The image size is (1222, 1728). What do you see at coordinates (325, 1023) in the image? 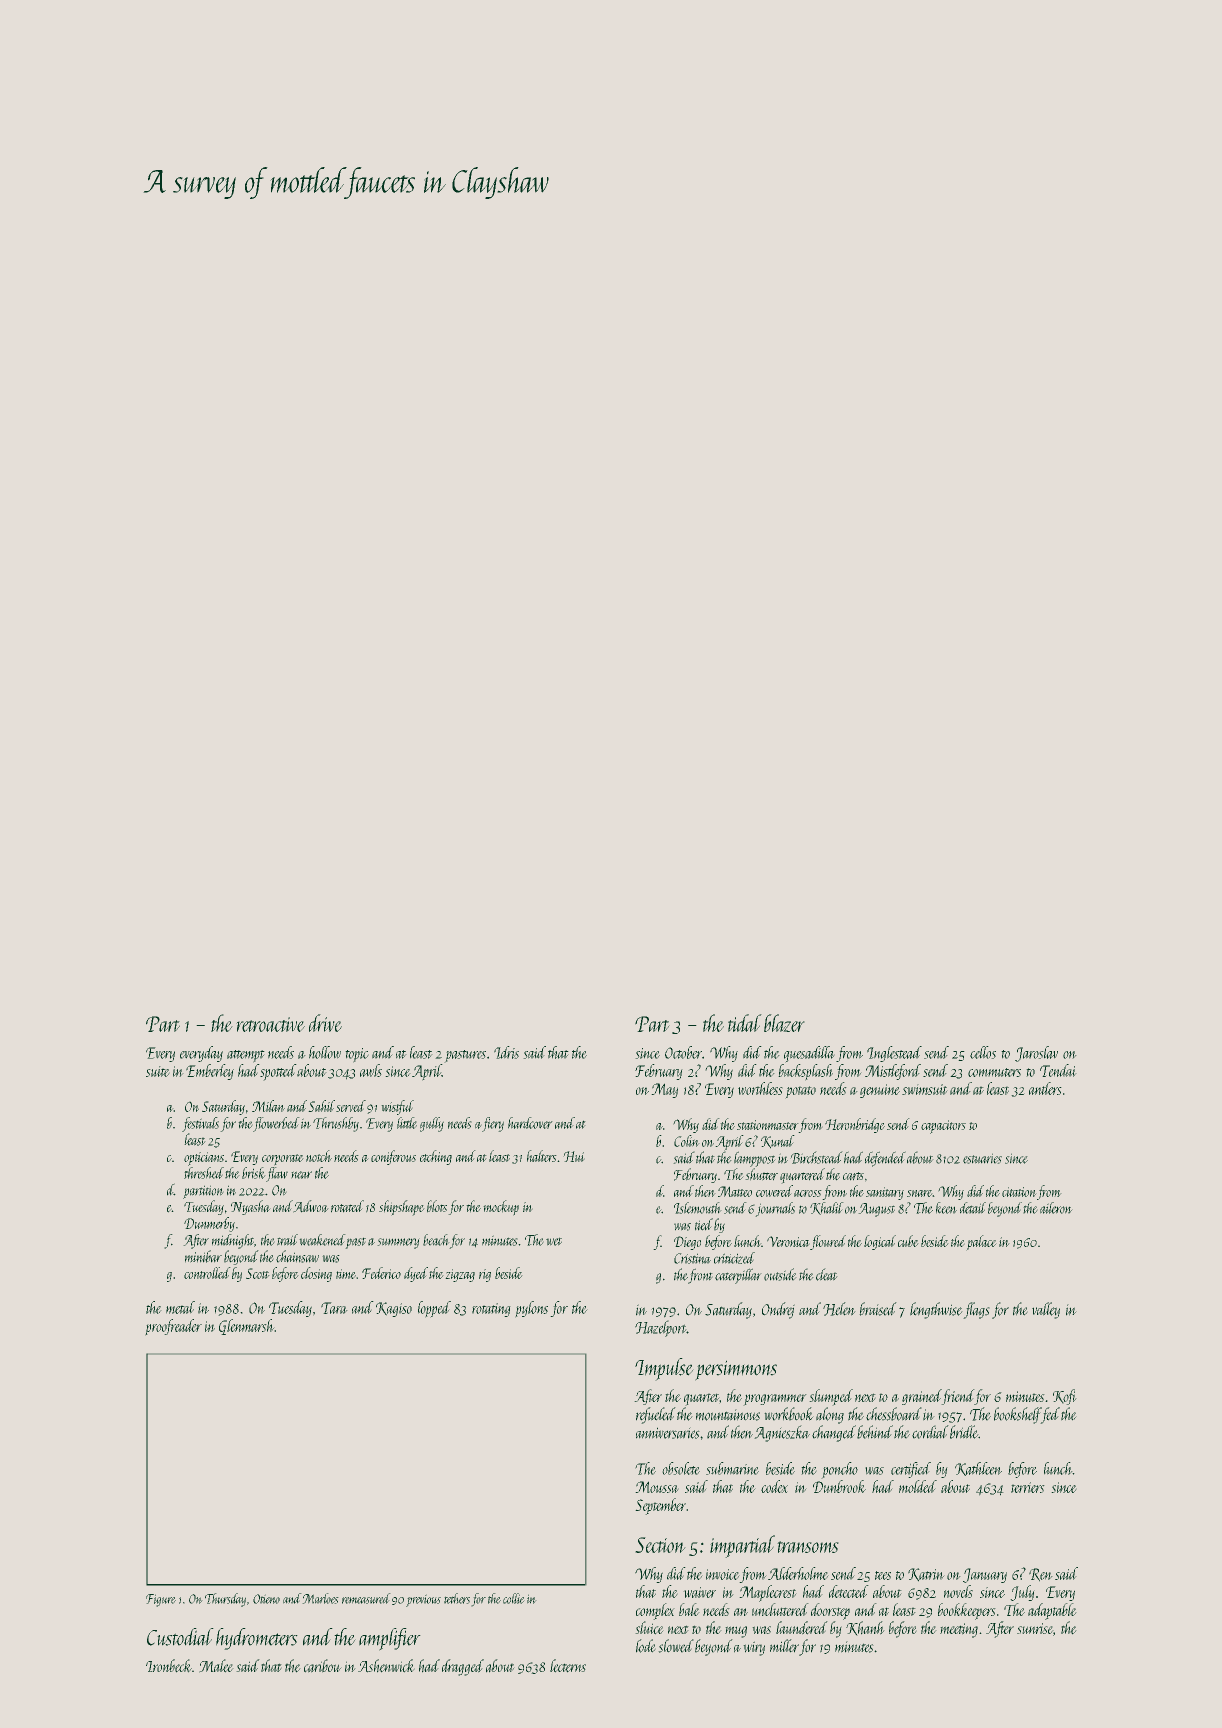
I see `drive` at bounding box center [325, 1023].
